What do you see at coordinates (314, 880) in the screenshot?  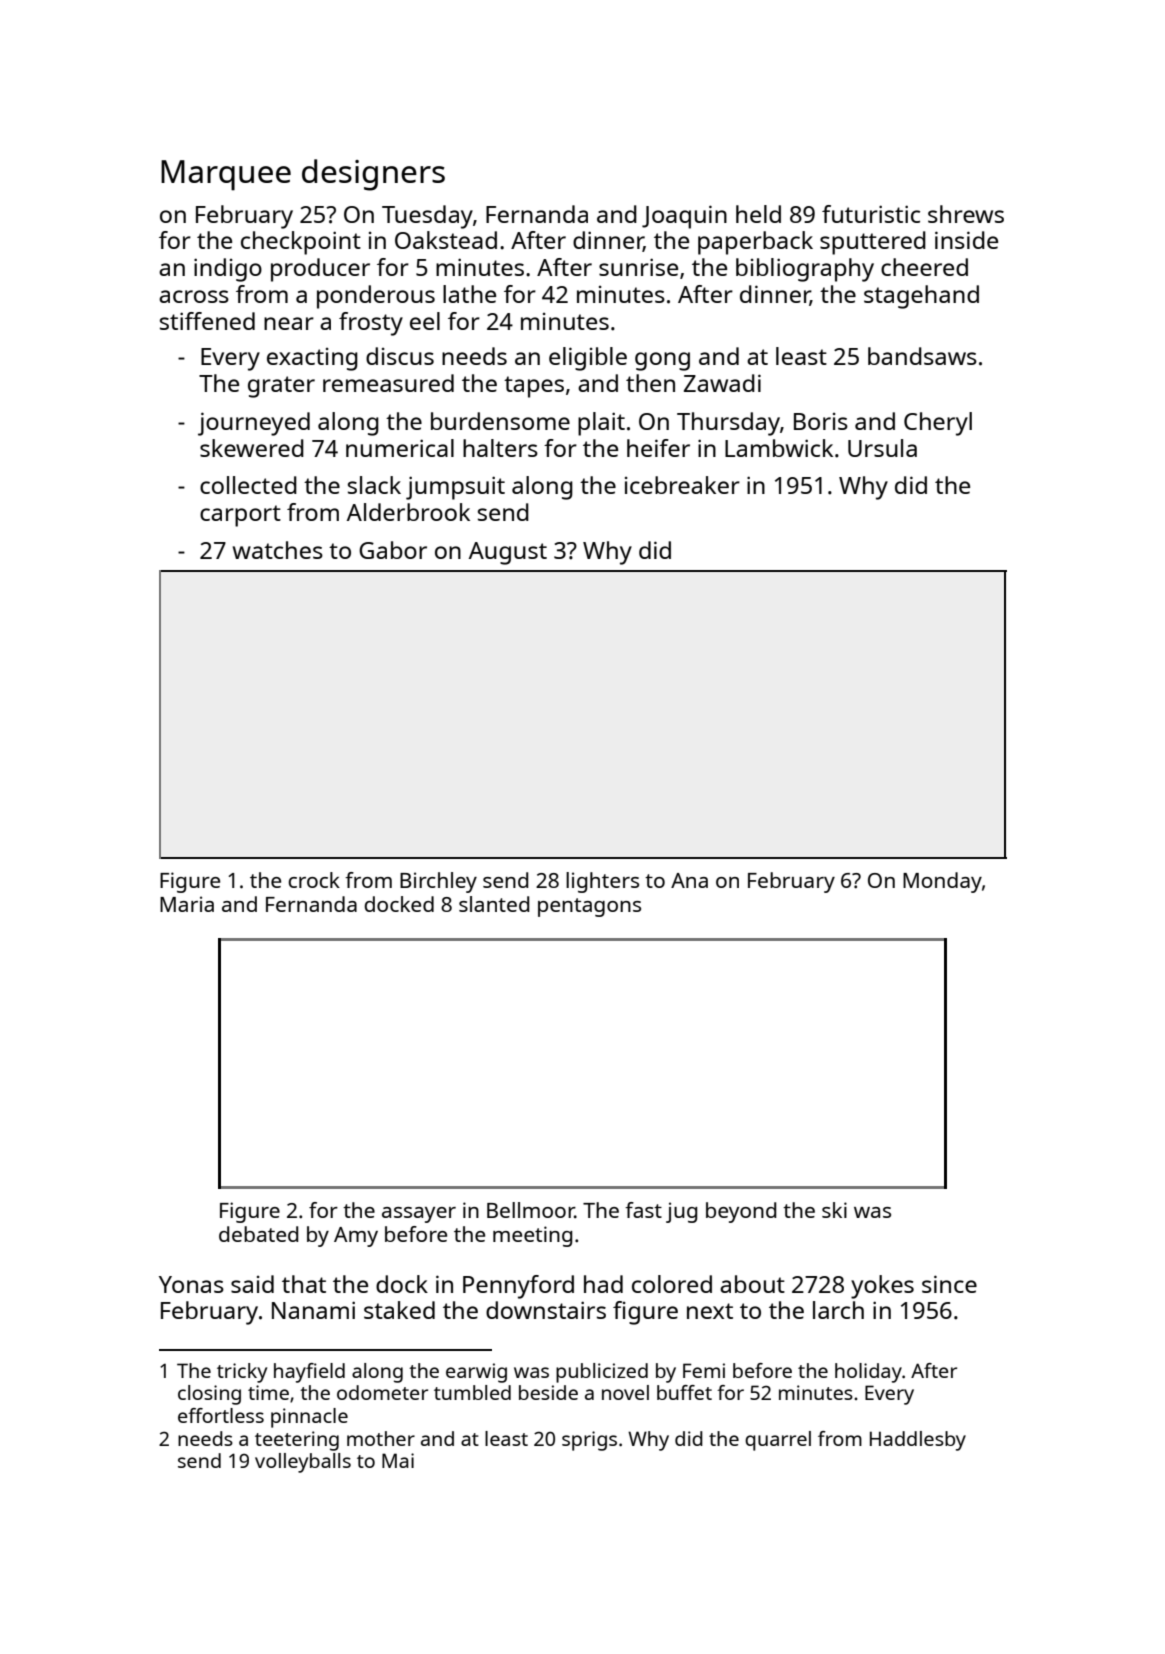 I see `crock` at bounding box center [314, 880].
